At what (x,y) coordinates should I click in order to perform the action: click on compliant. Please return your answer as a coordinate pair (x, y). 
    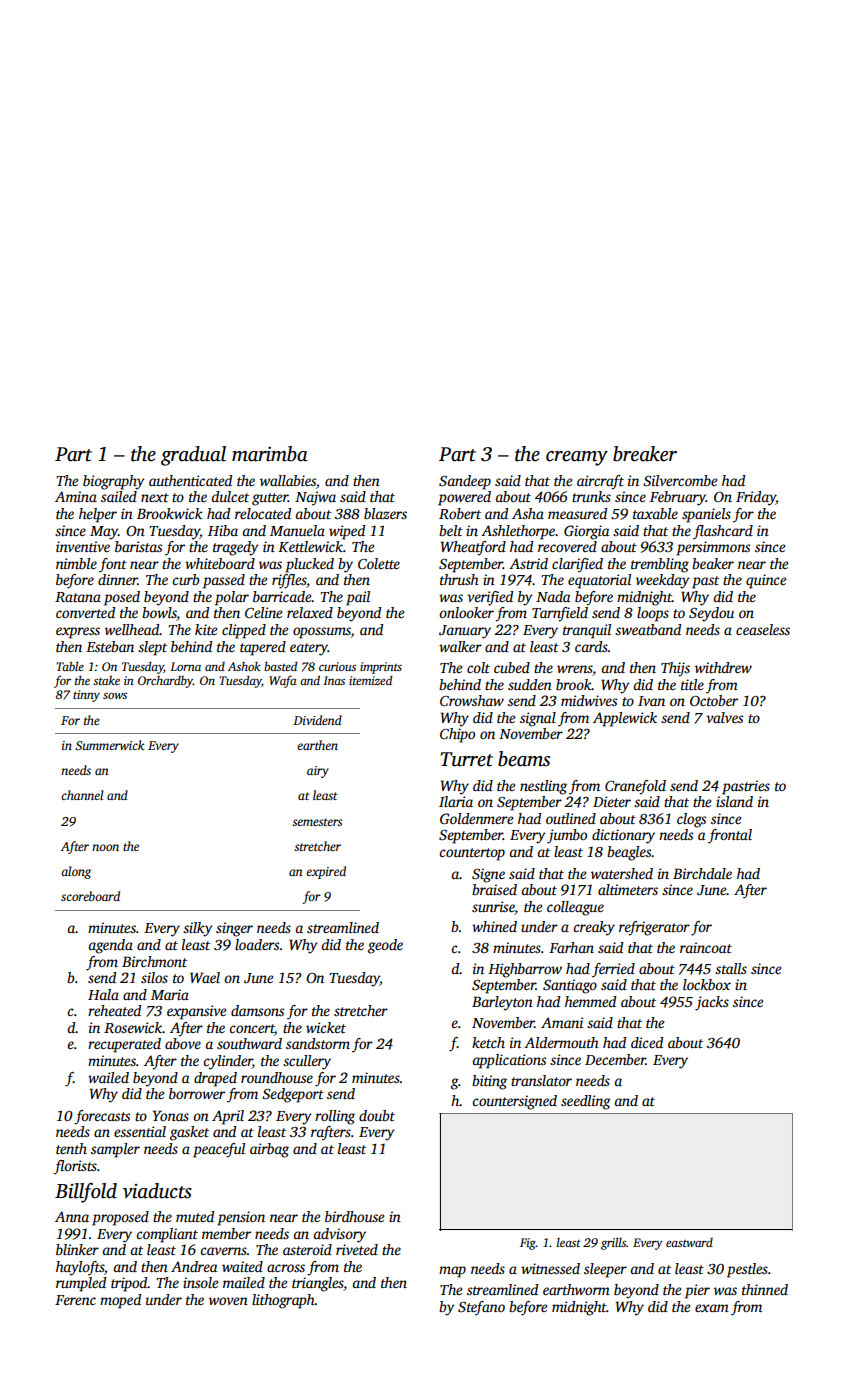
    Looking at the image, I should click on (167, 1235).
